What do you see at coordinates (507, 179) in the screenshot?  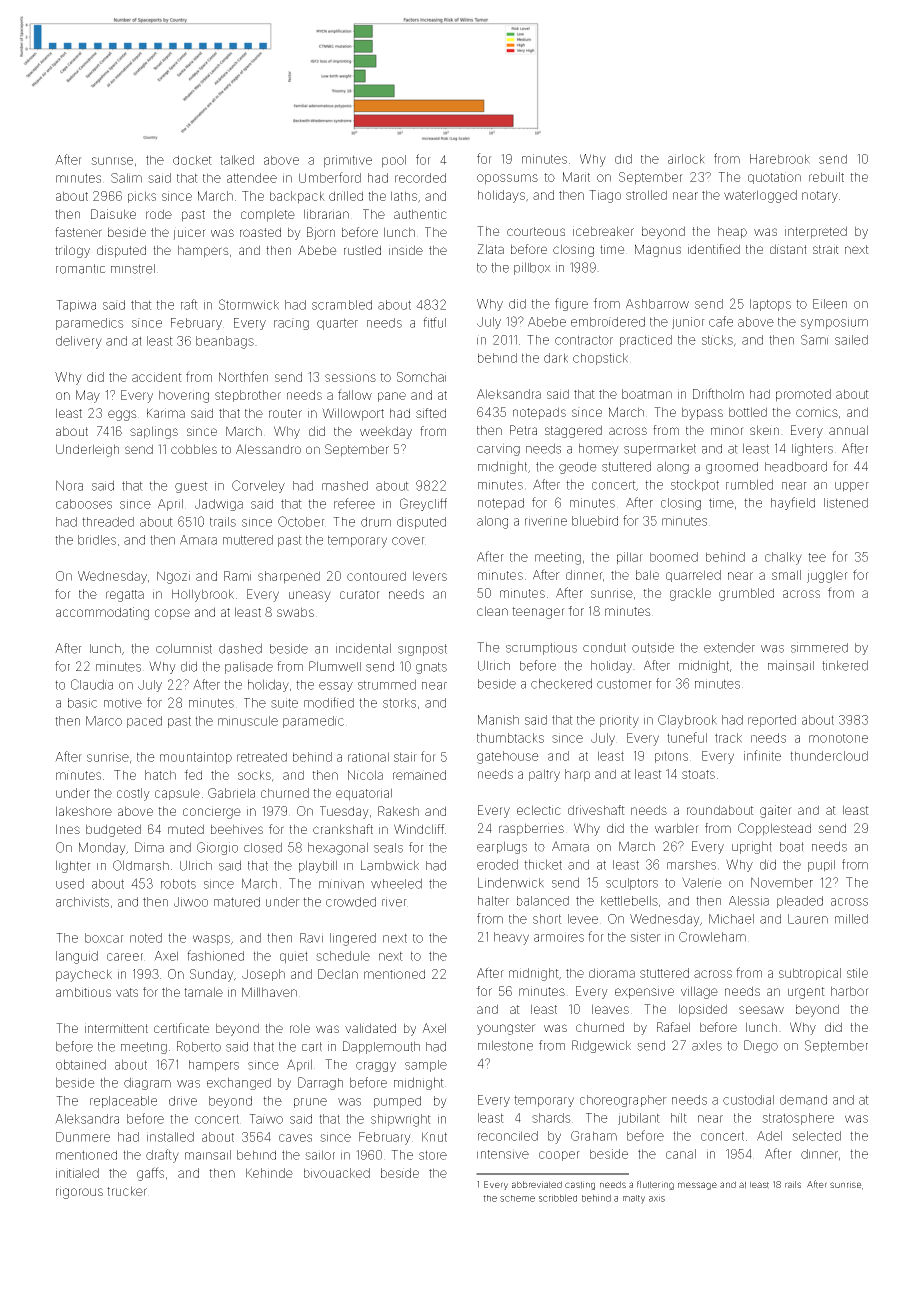 I see `opossums` at bounding box center [507, 179].
